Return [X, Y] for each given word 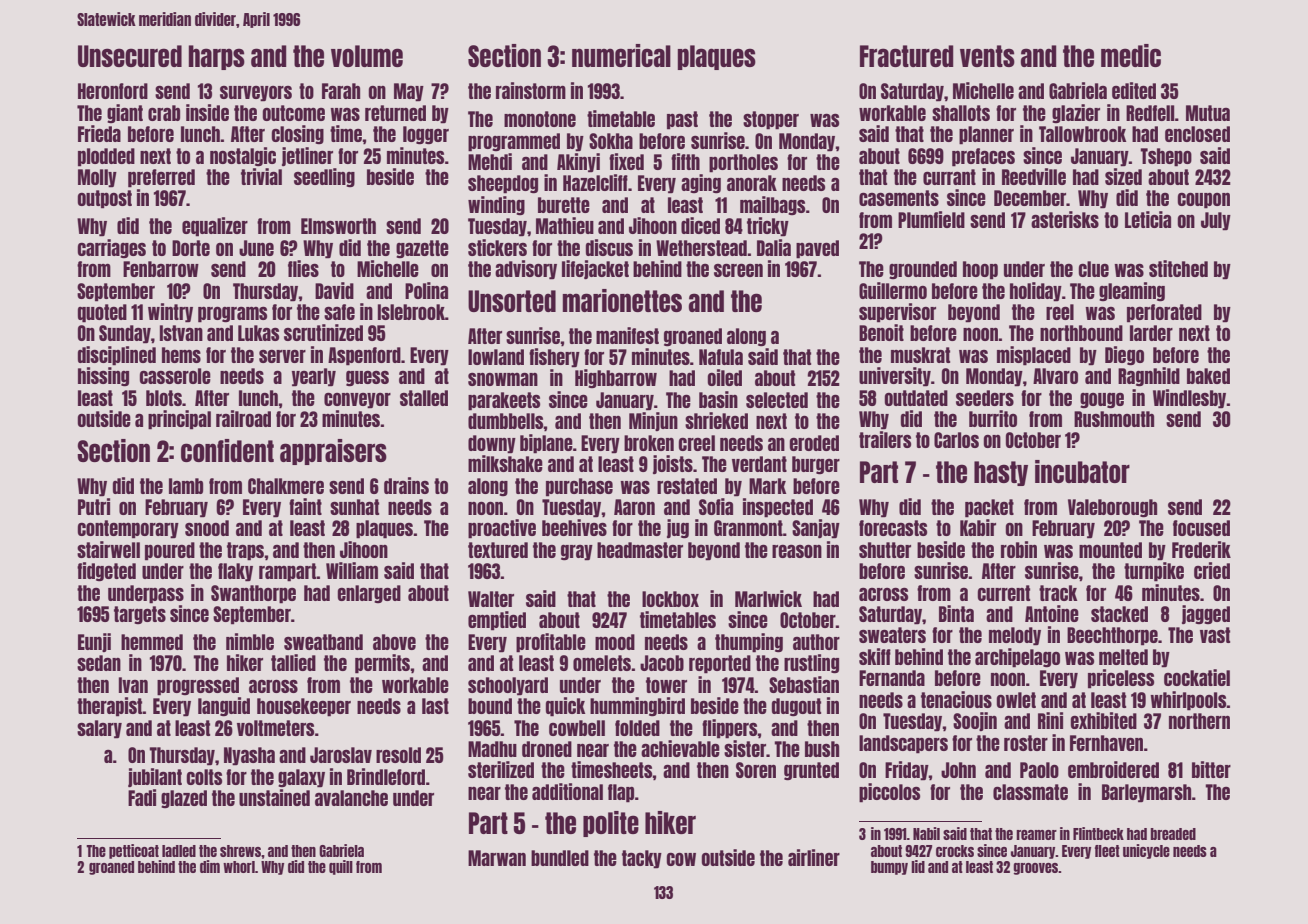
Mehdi [490, 161]
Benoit [881, 332]
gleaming [1132, 292]
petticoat [134, 851]
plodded [106, 157]
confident [227, 450]
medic [1131, 55]
